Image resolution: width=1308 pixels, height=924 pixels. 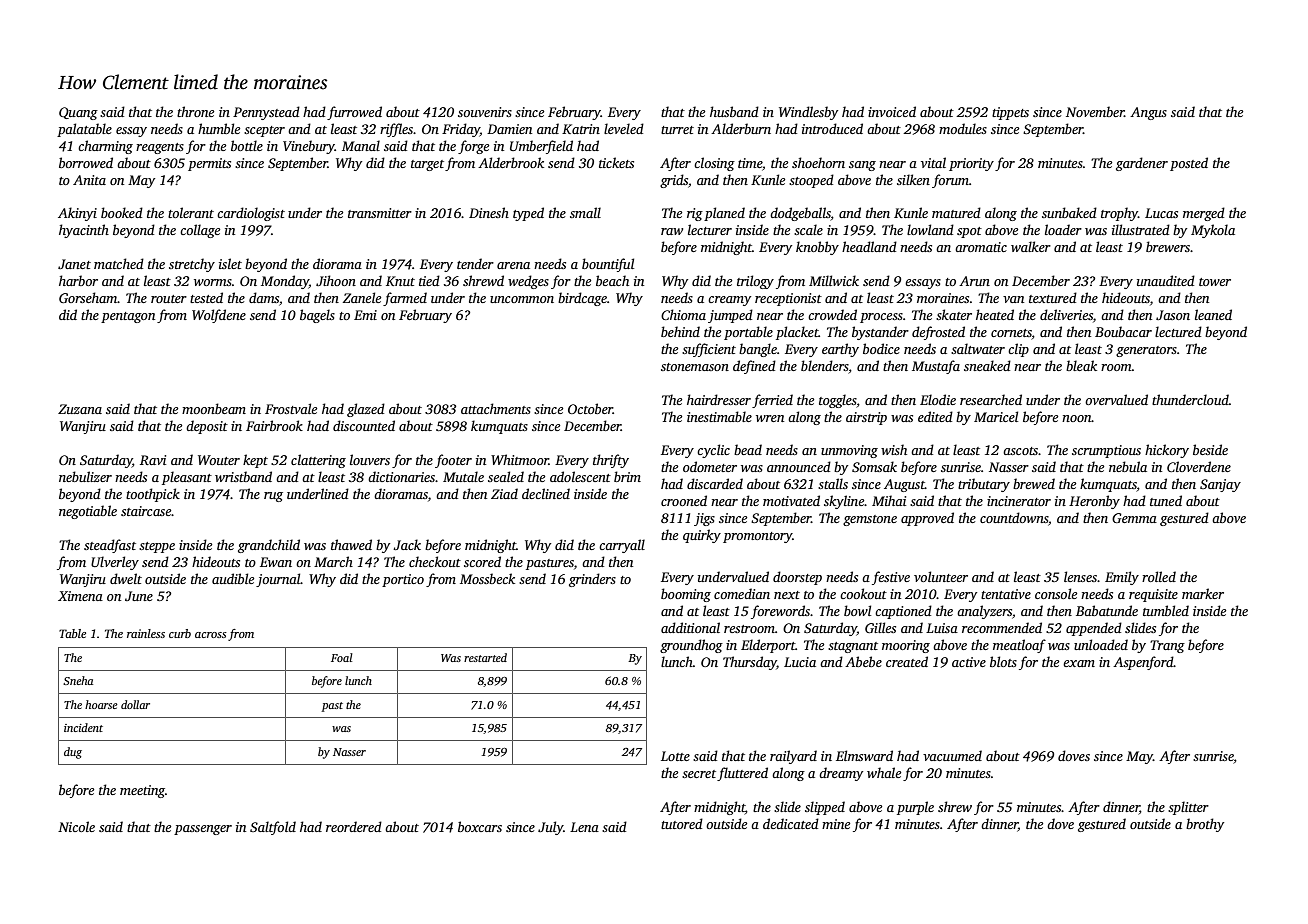 What do you see at coordinates (78, 113) in the page?
I see `Quang` at bounding box center [78, 113].
